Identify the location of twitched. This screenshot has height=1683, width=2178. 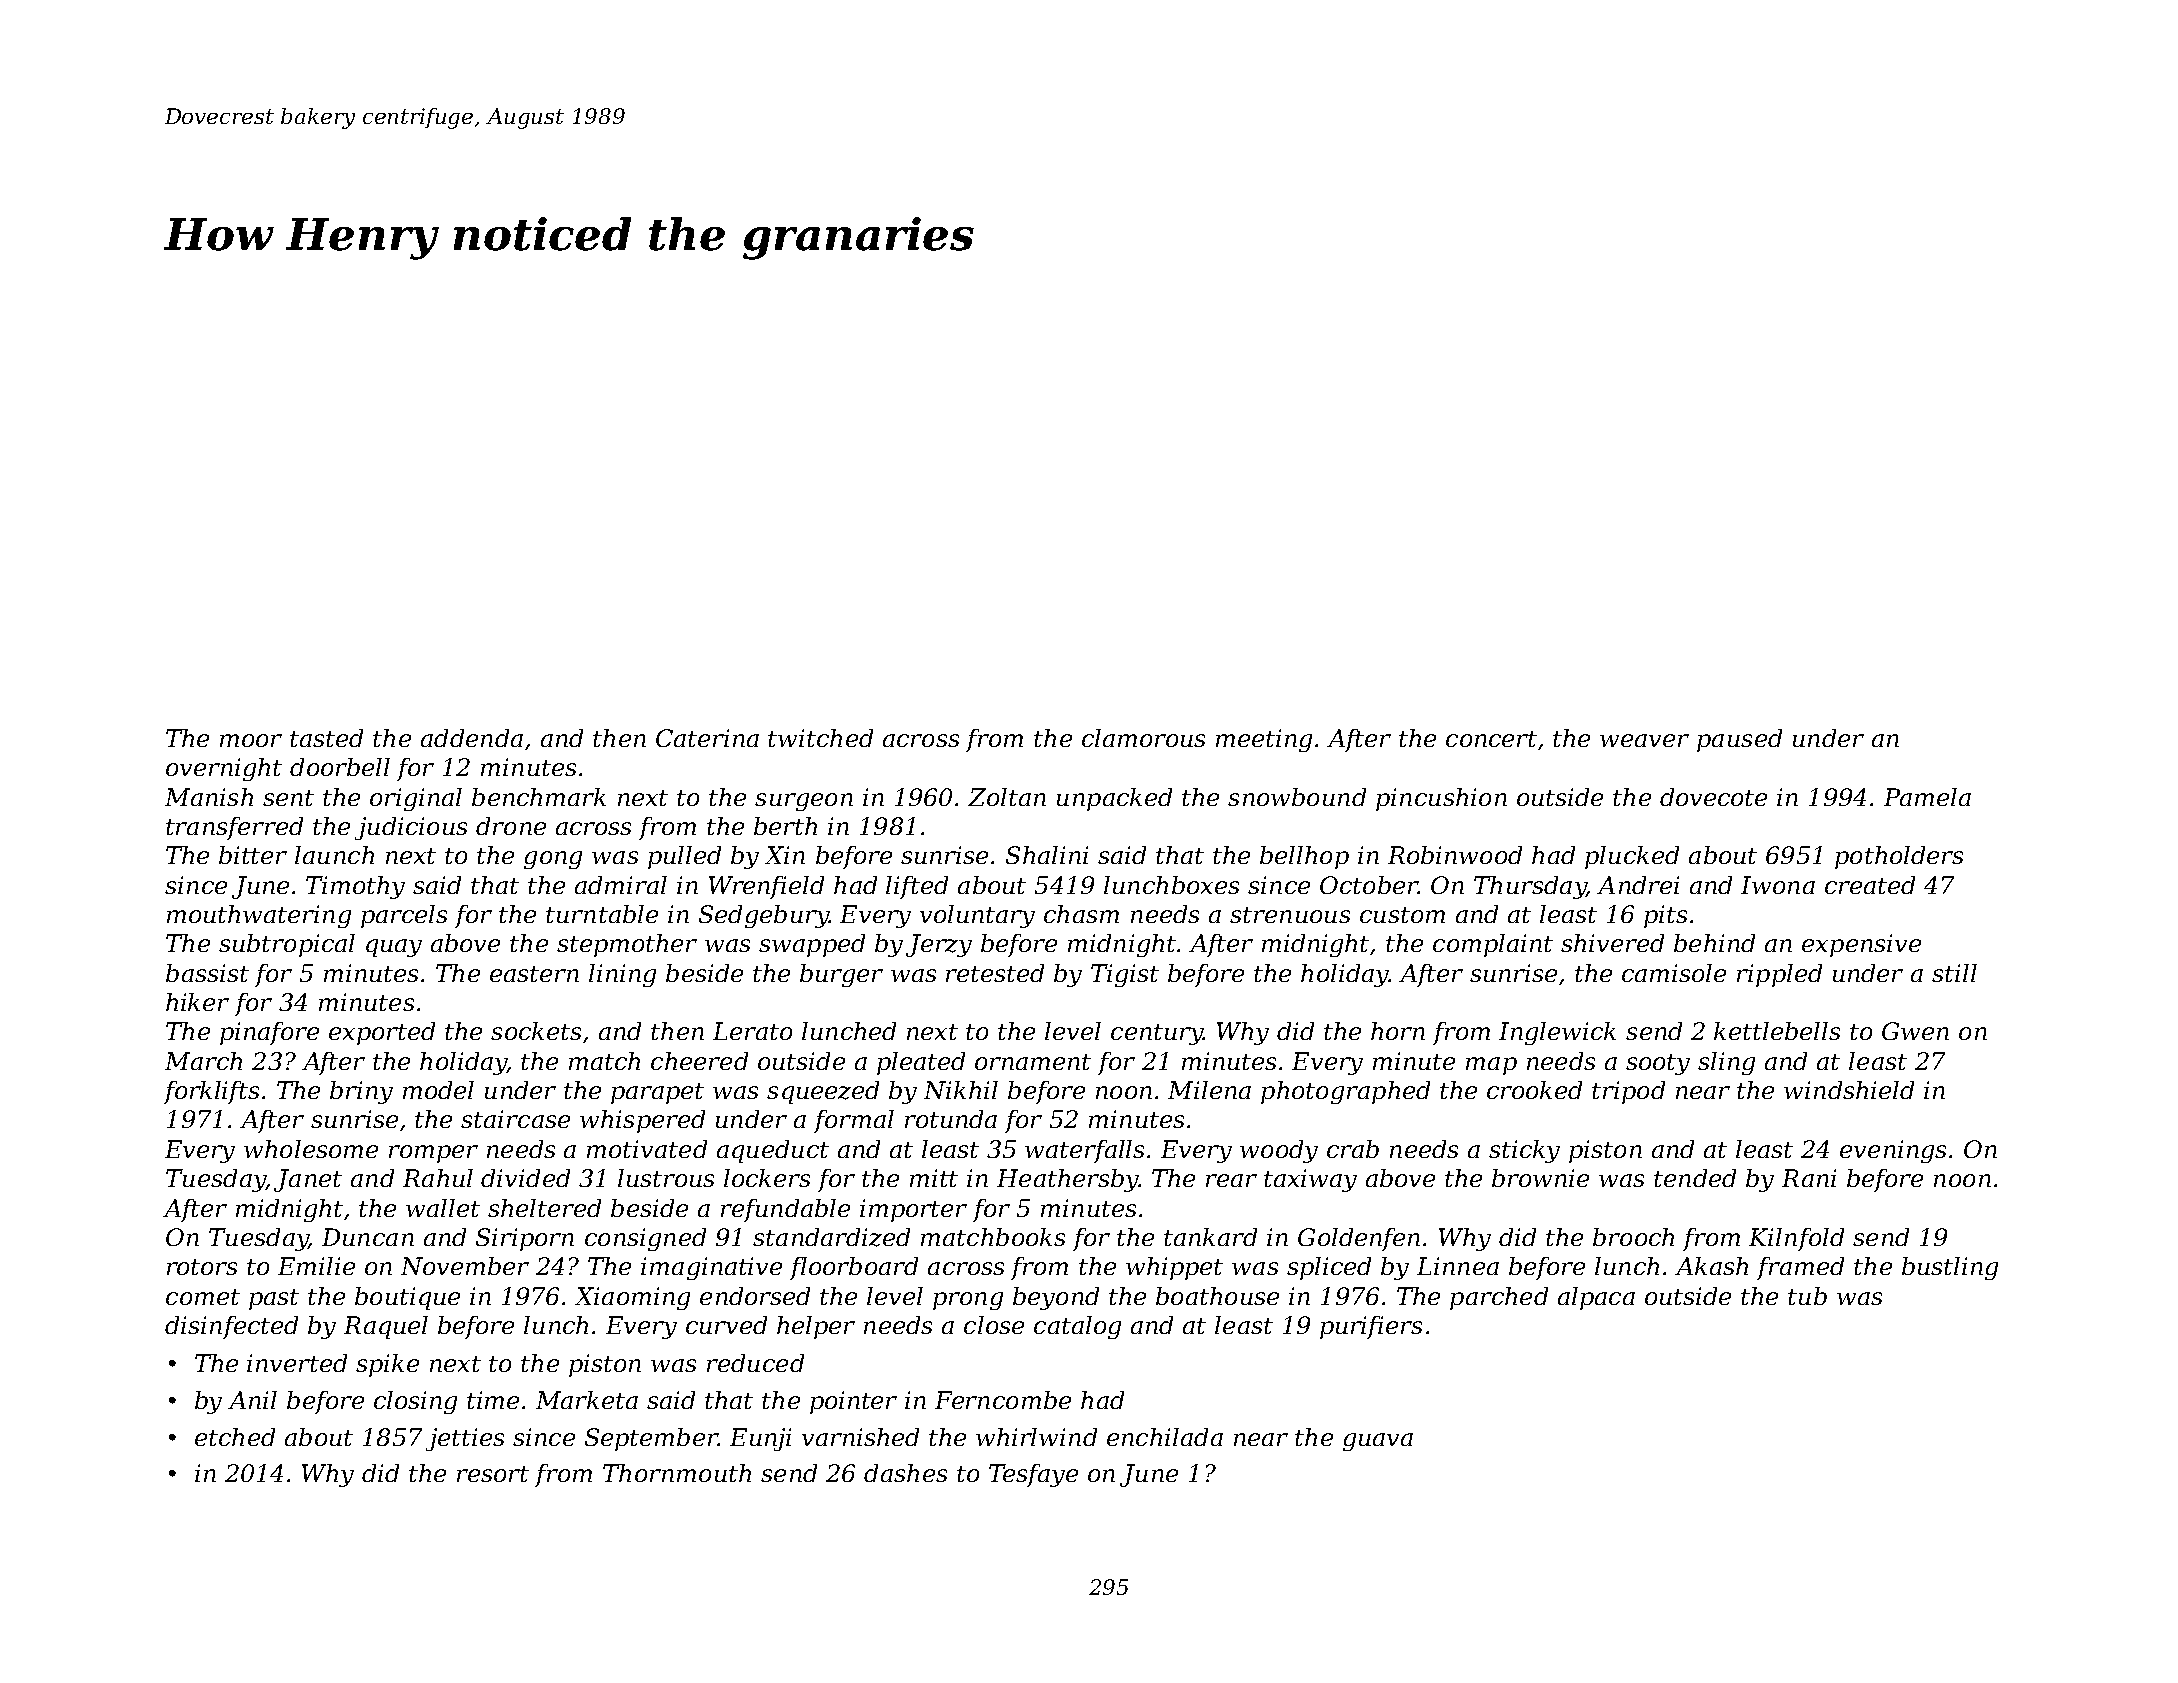
(820, 738).
